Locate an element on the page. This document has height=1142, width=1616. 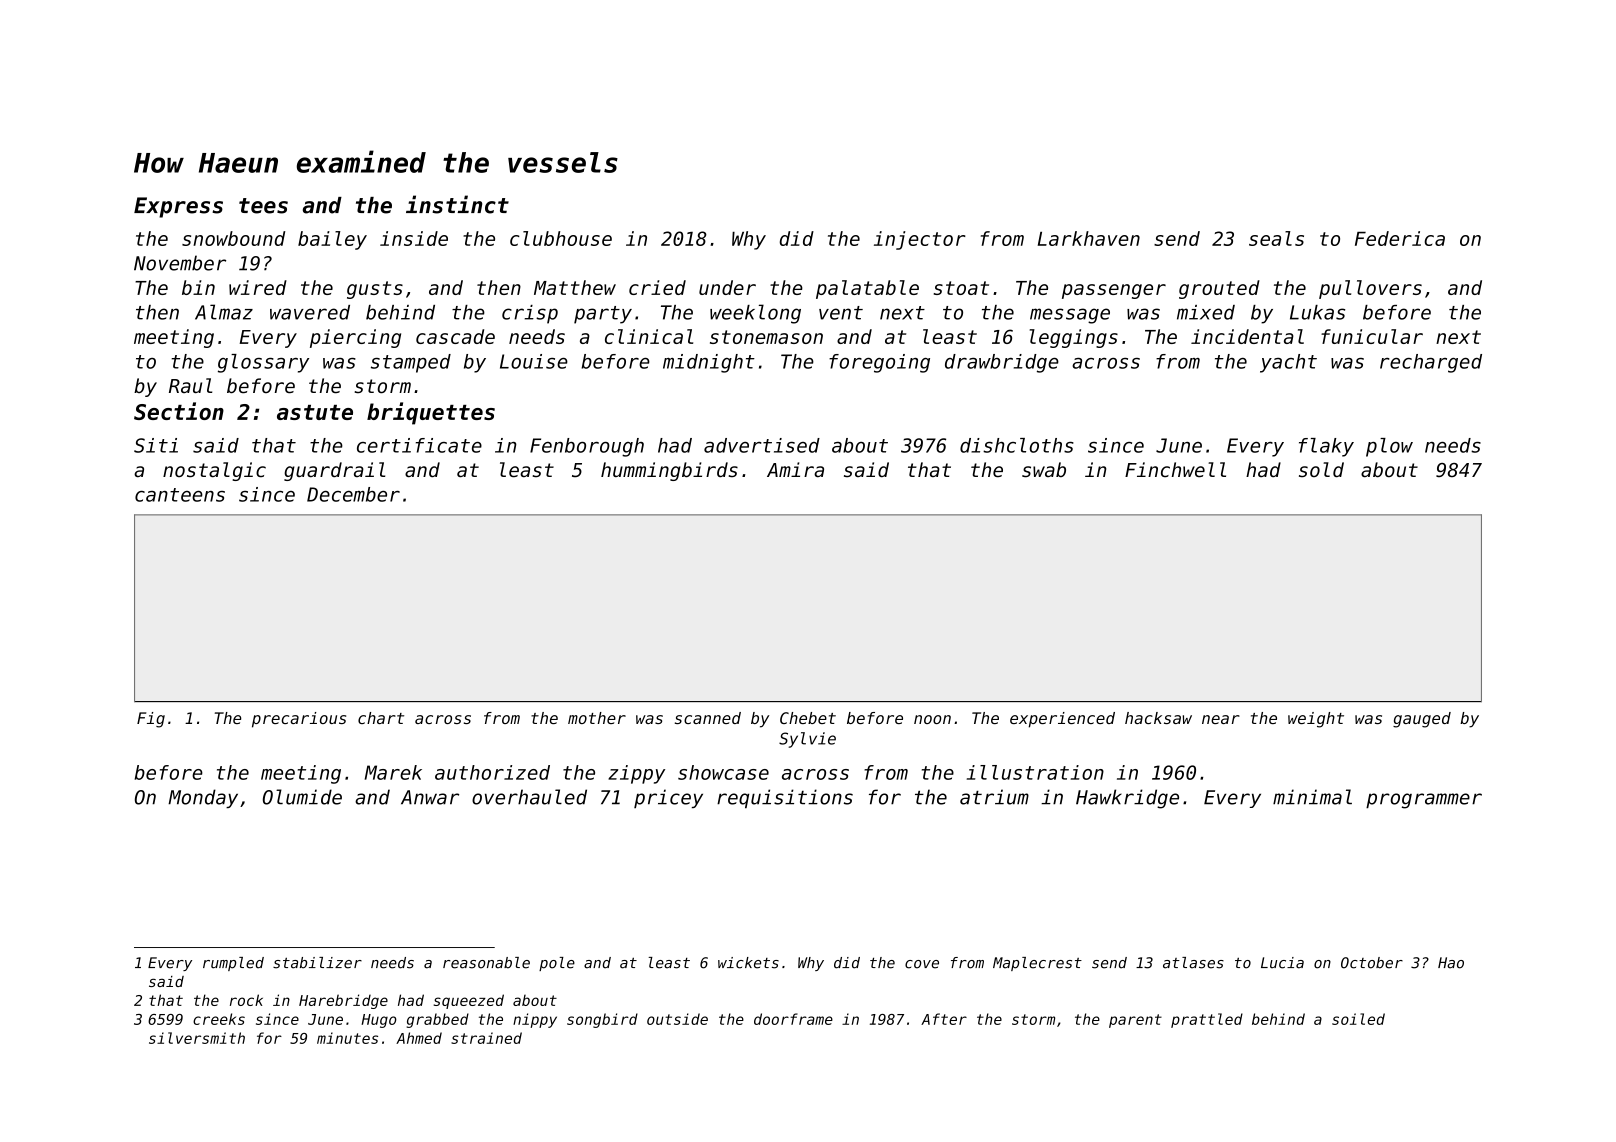
swab is located at coordinates (1044, 470).
